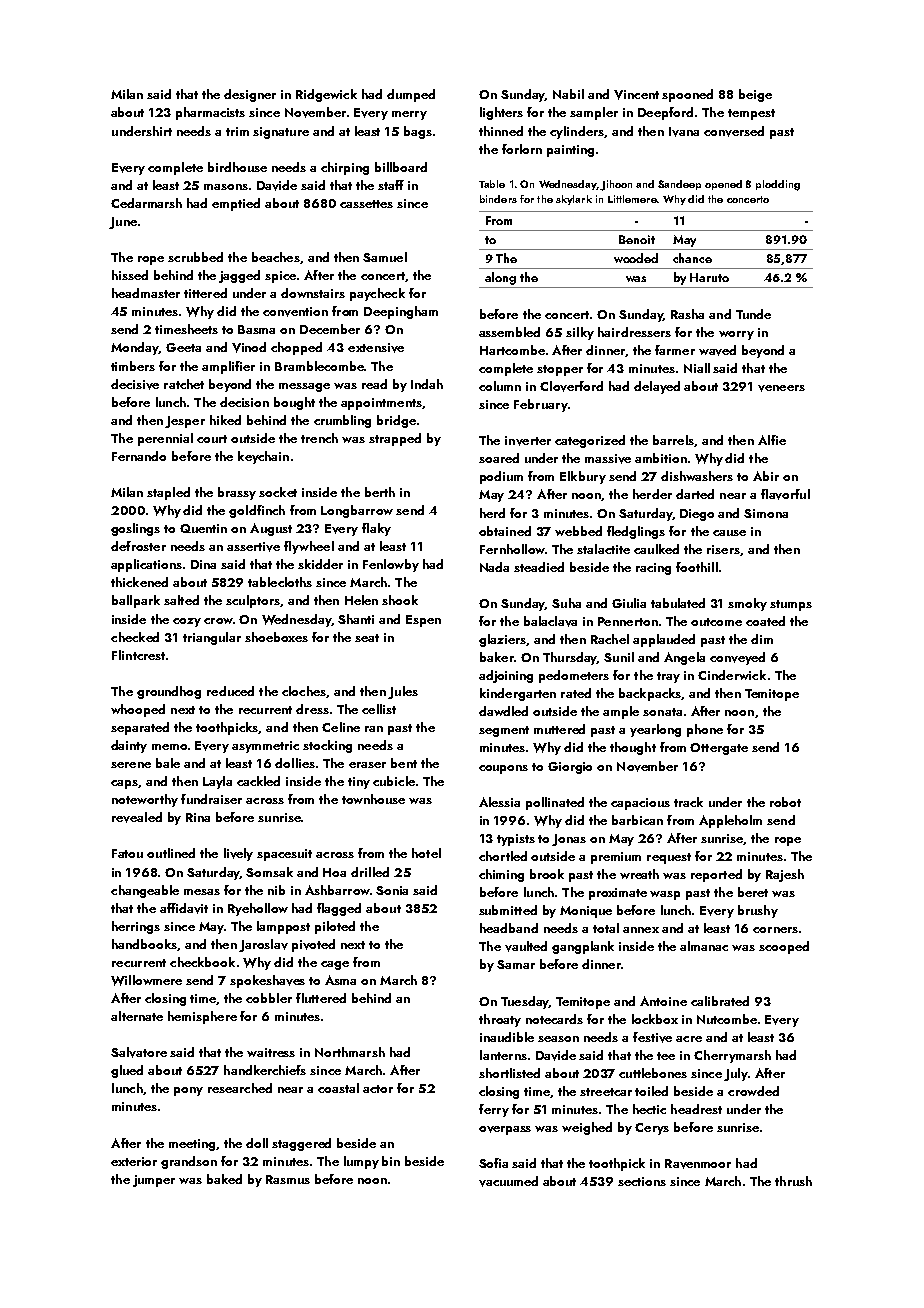  I want to click on Alfie, so click(772, 440).
